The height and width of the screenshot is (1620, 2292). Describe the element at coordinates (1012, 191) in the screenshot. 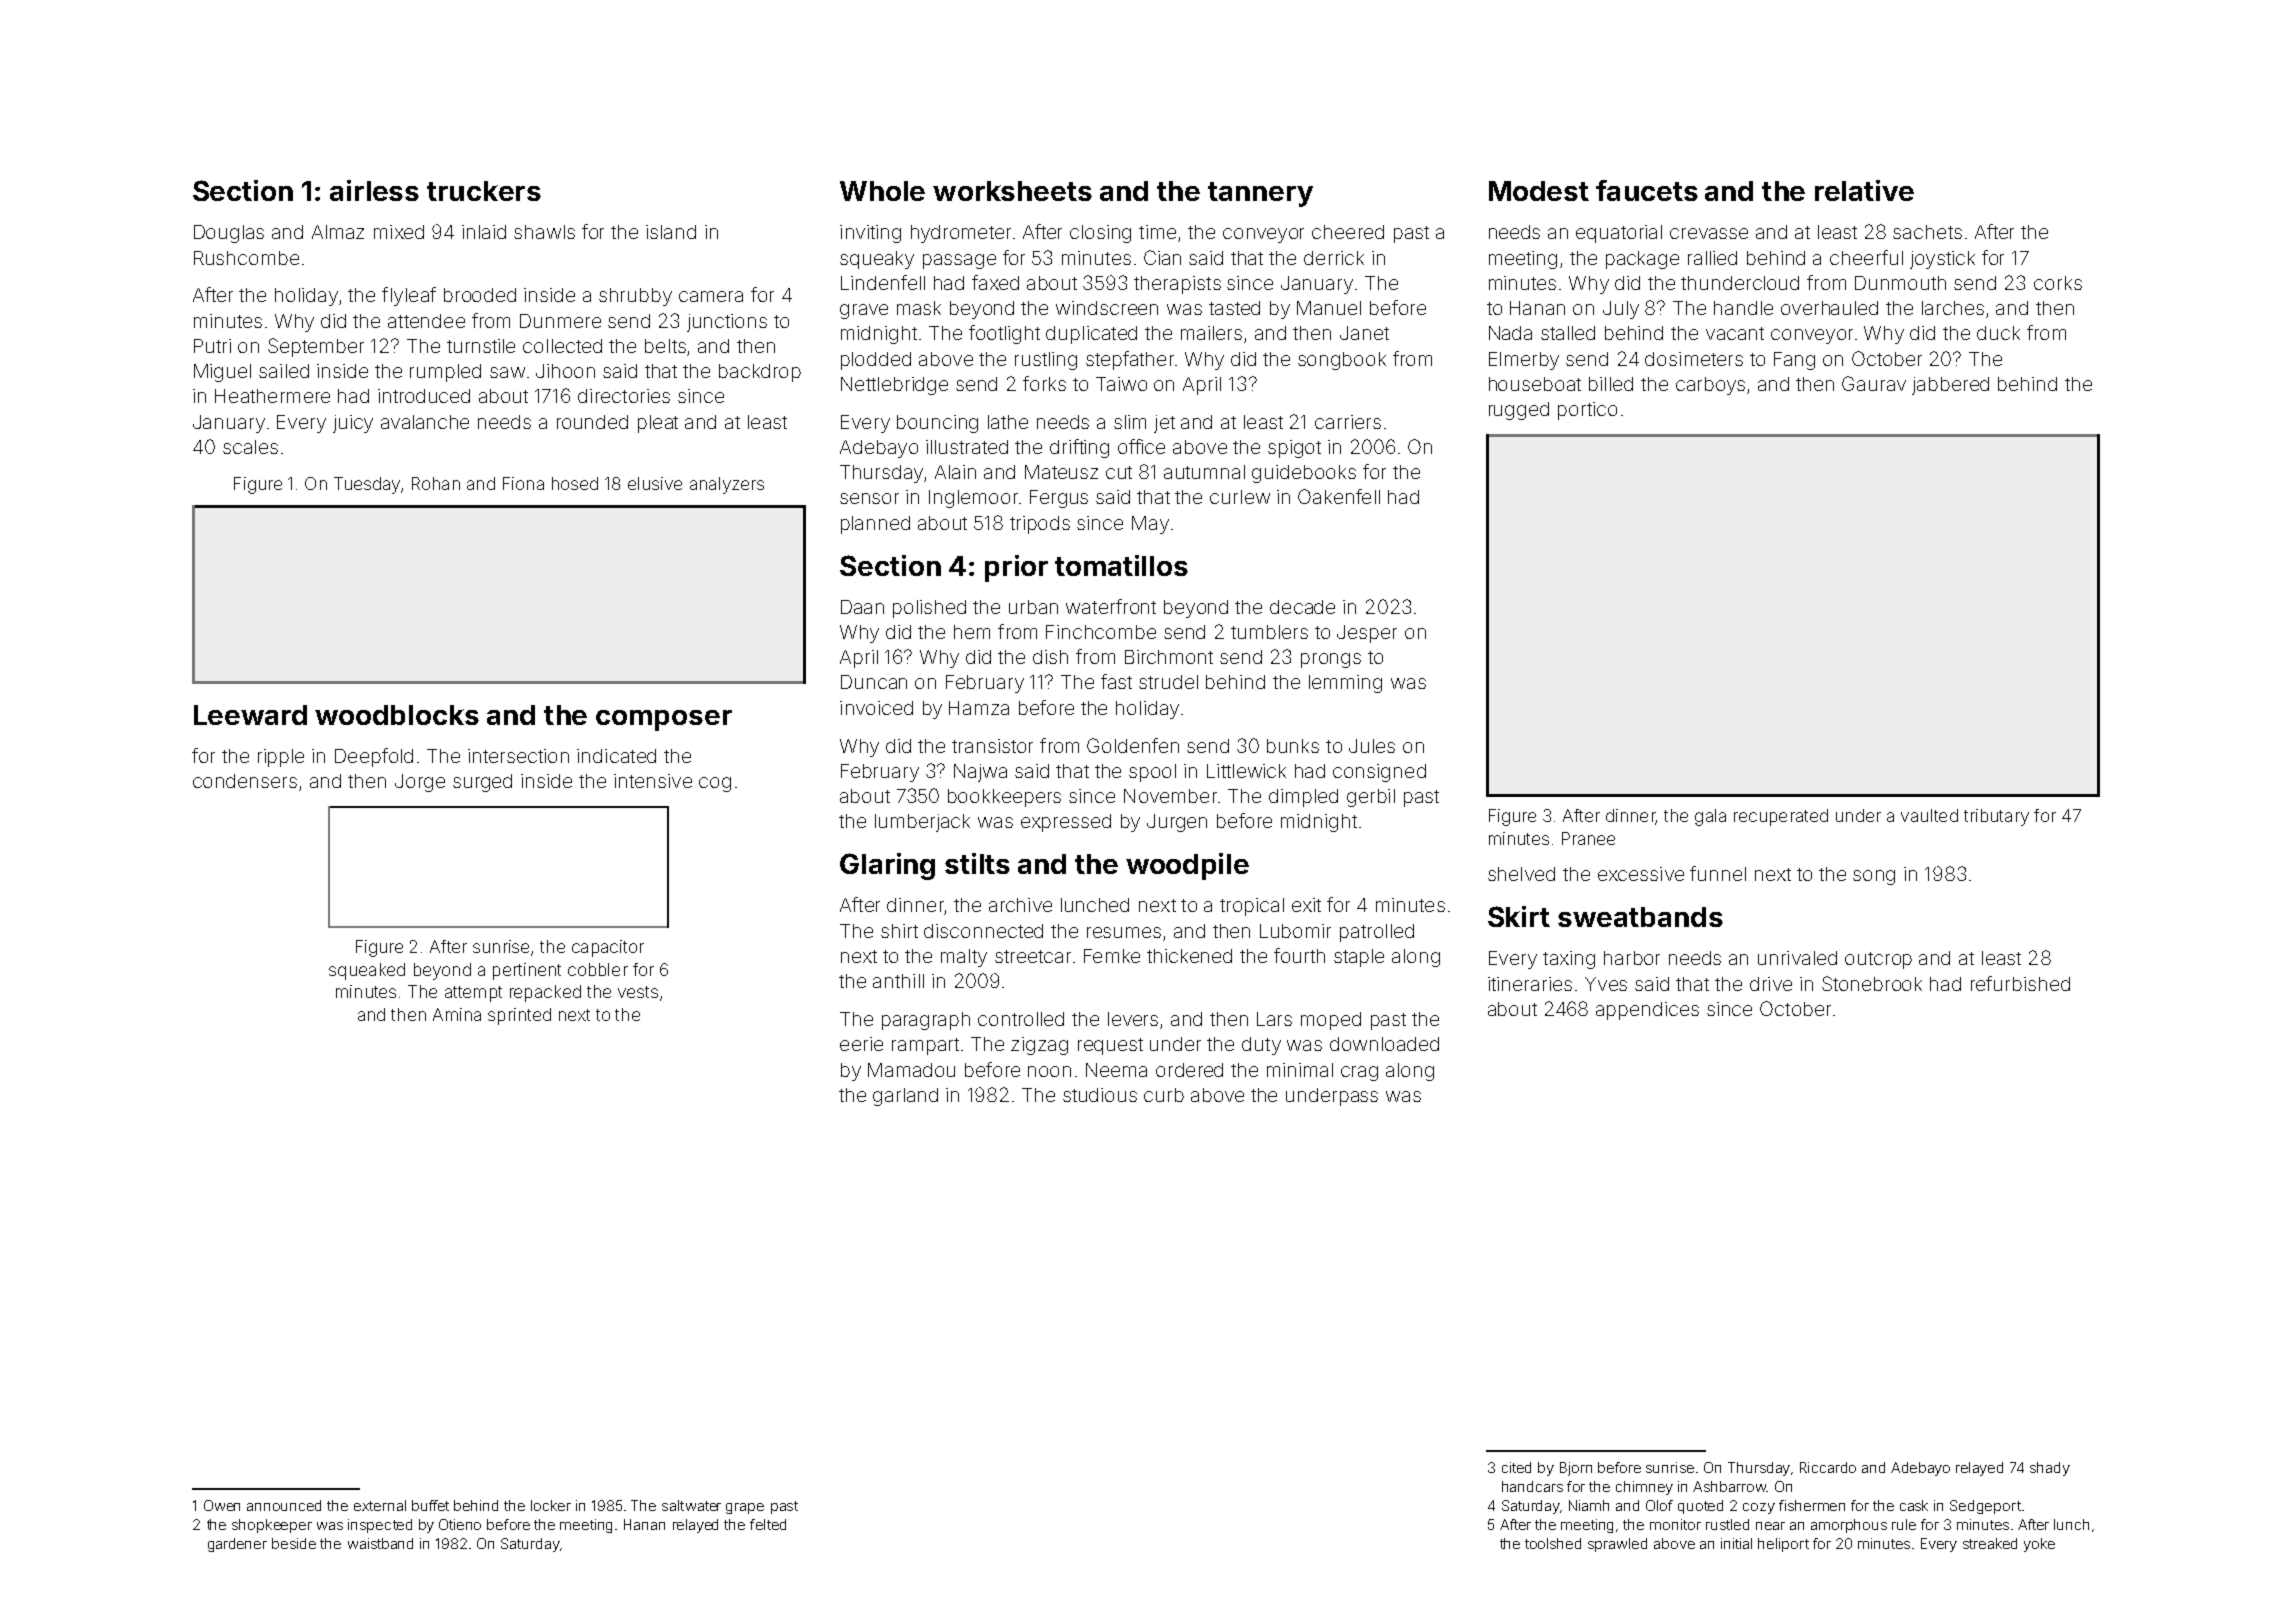

I see `worksheets` at that location.
